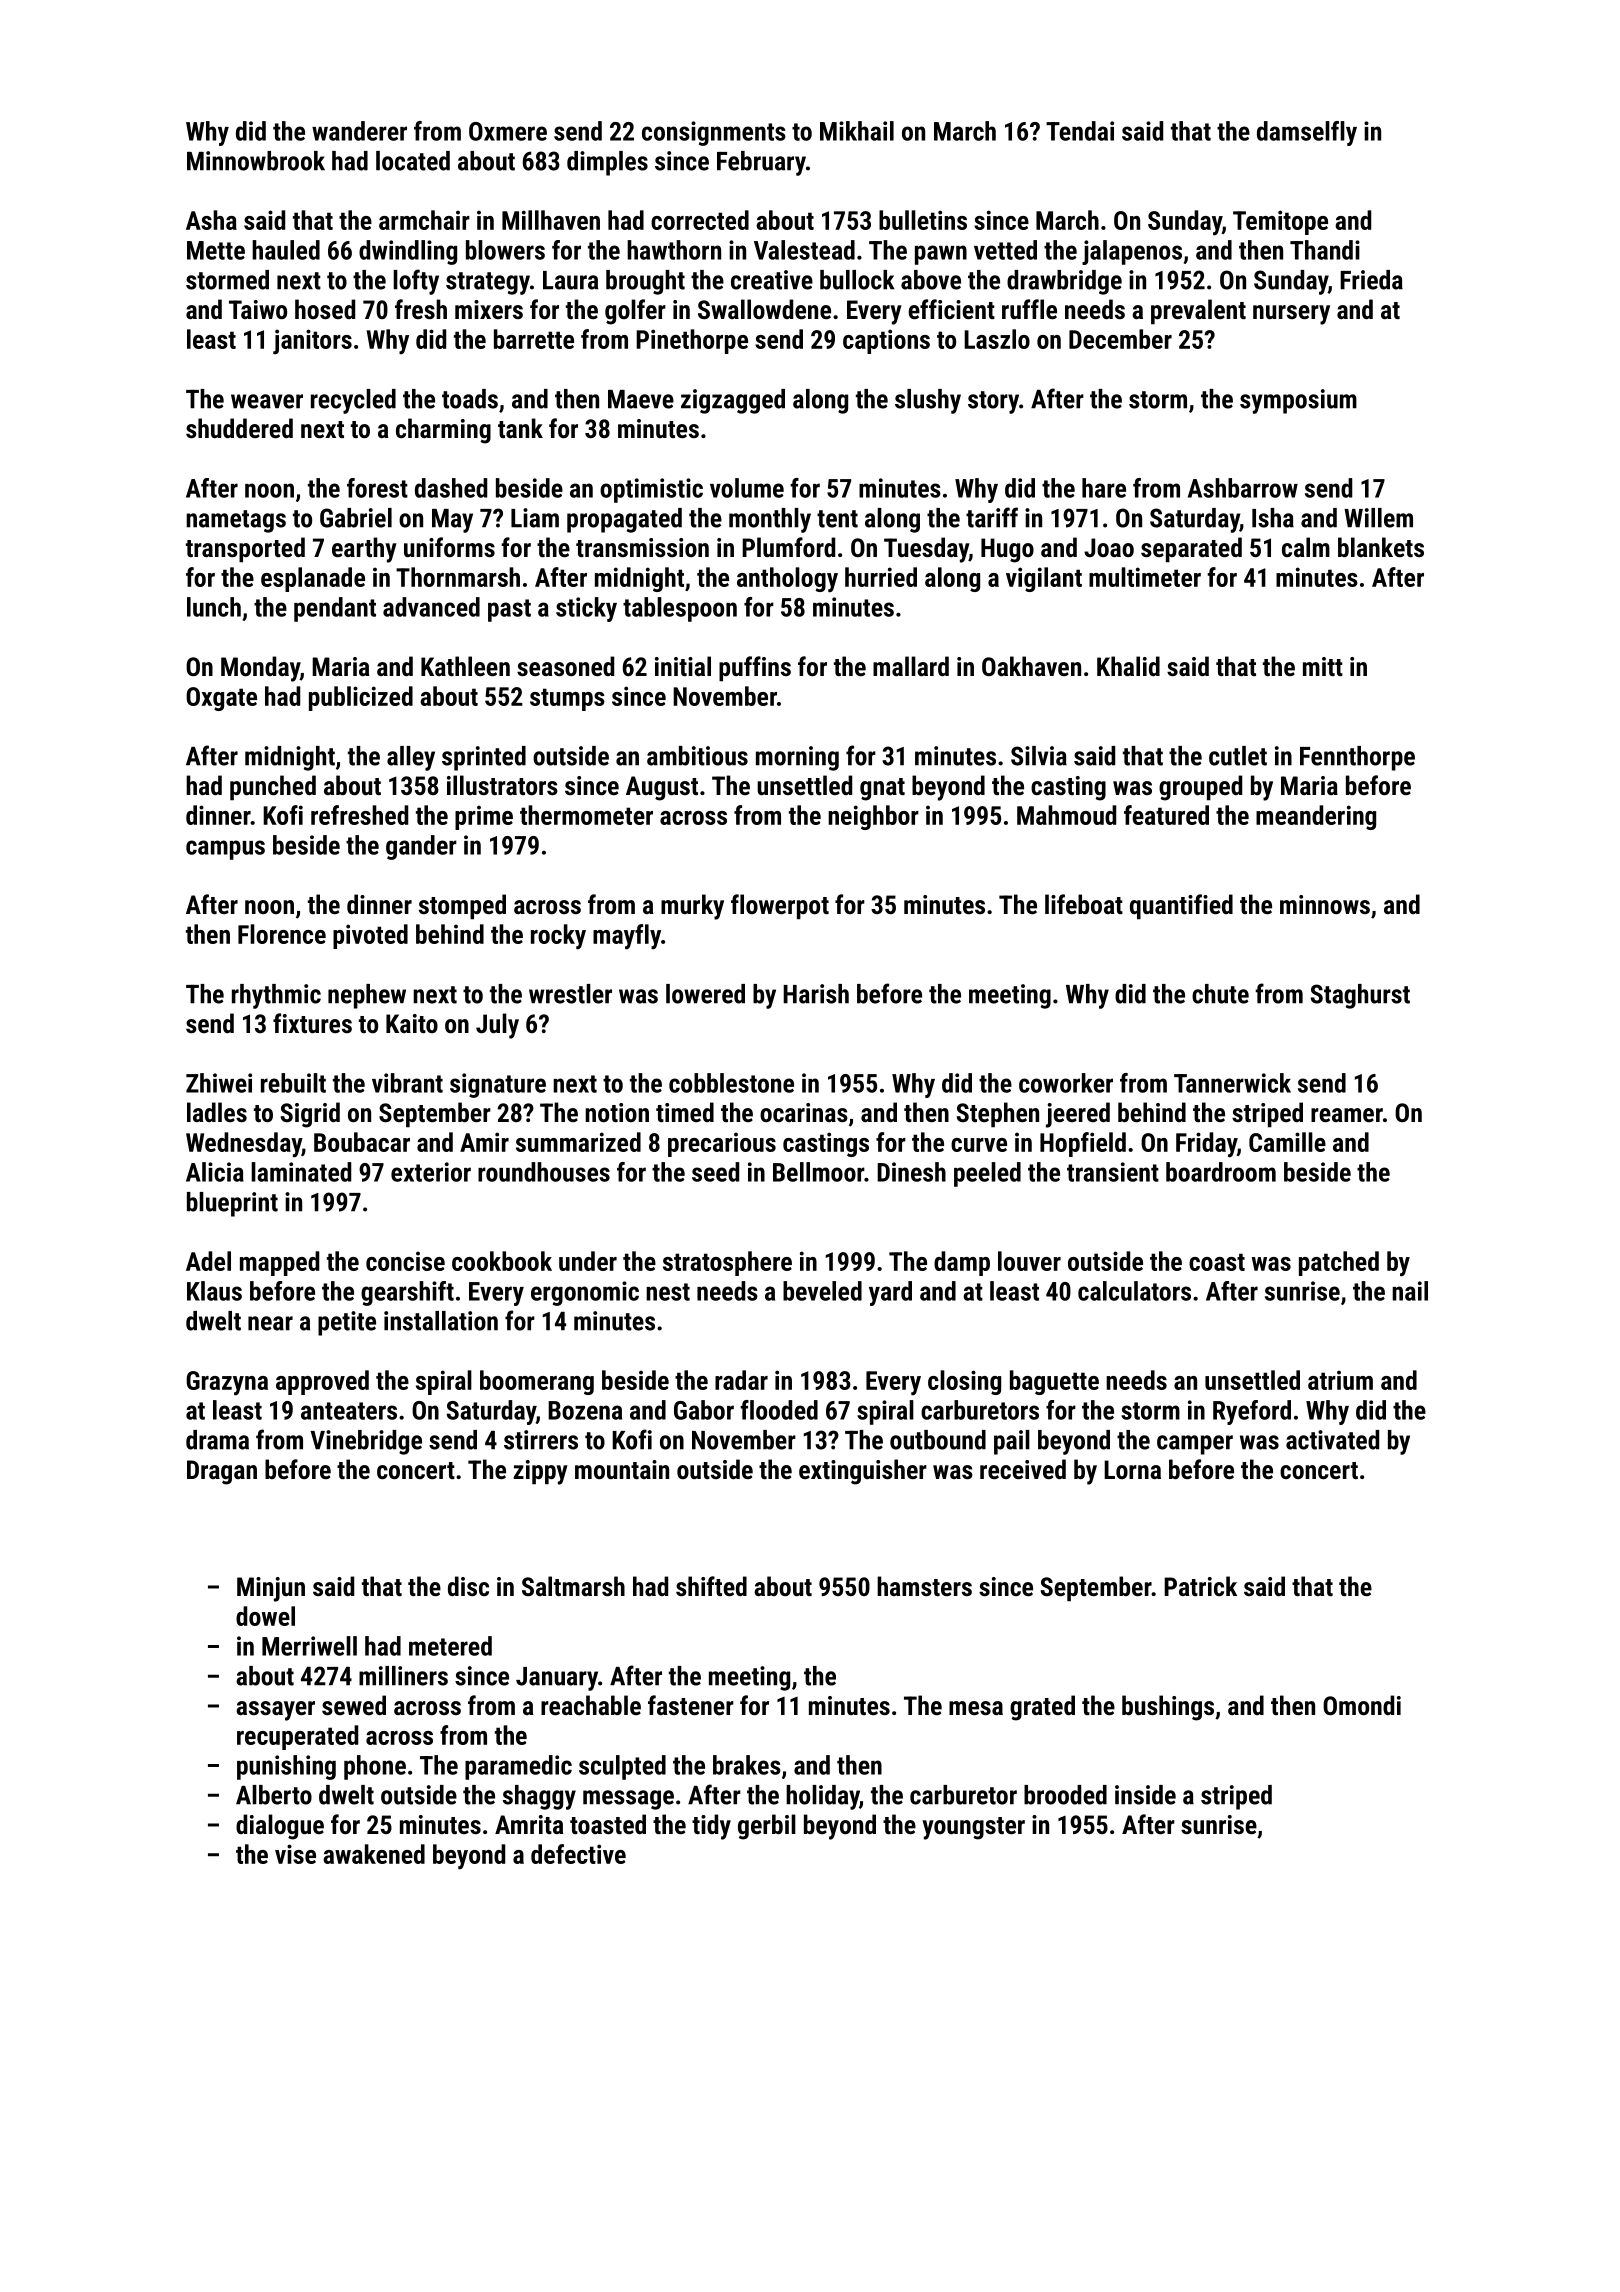 This screenshot has height=2292, width=1620. Describe the element at coordinates (1044, 579) in the screenshot. I see `vigilant` at that location.
